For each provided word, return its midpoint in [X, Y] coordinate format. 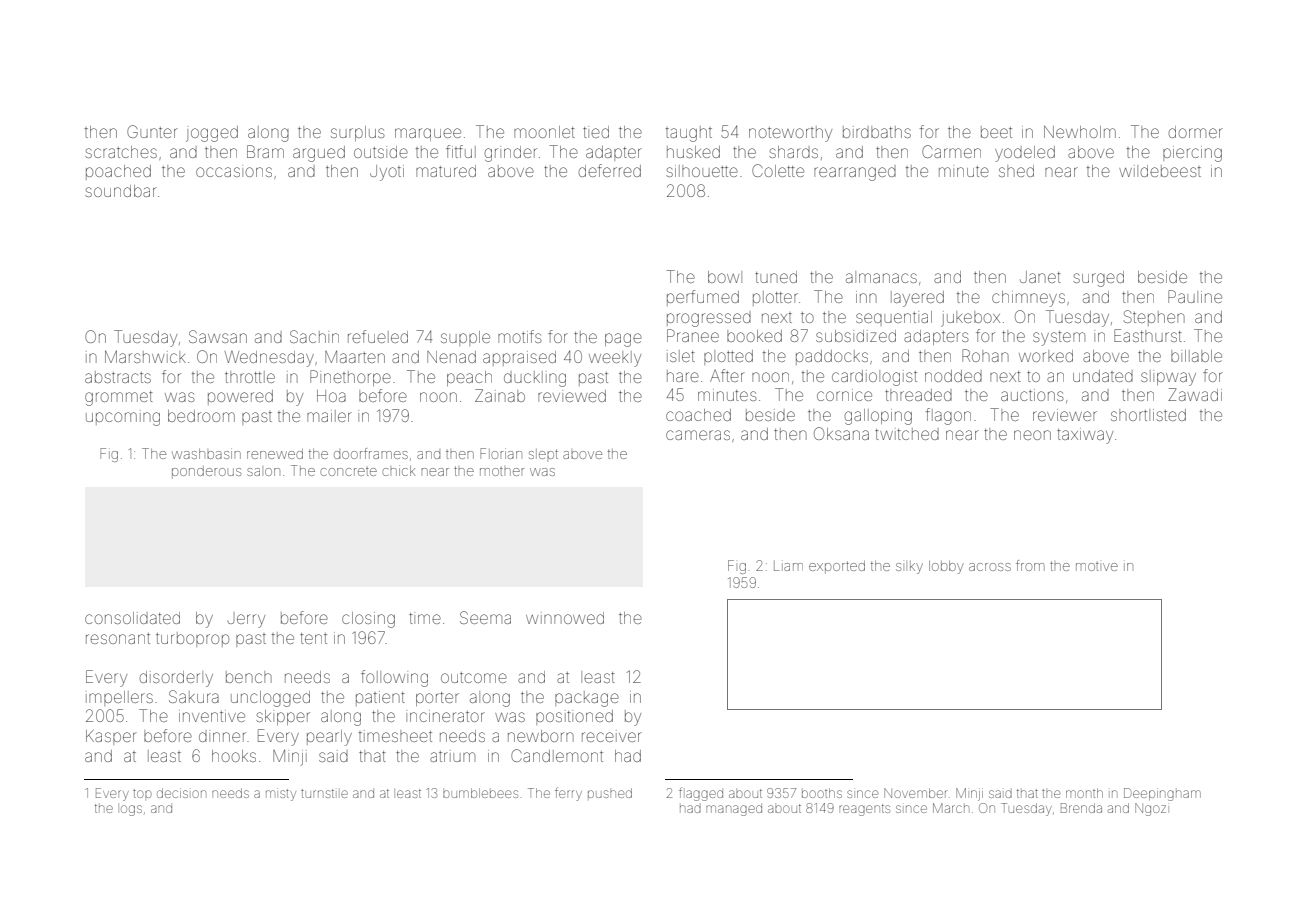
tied [596, 132]
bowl [725, 277]
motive [1097, 567]
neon [1032, 435]
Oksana [841, 433]
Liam [788, 566]
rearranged [855, 173]
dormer [1196, 132]
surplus [358, 133]
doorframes [371, 453]
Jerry [246, 621]
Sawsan [218, 336]
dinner [222, 736]
